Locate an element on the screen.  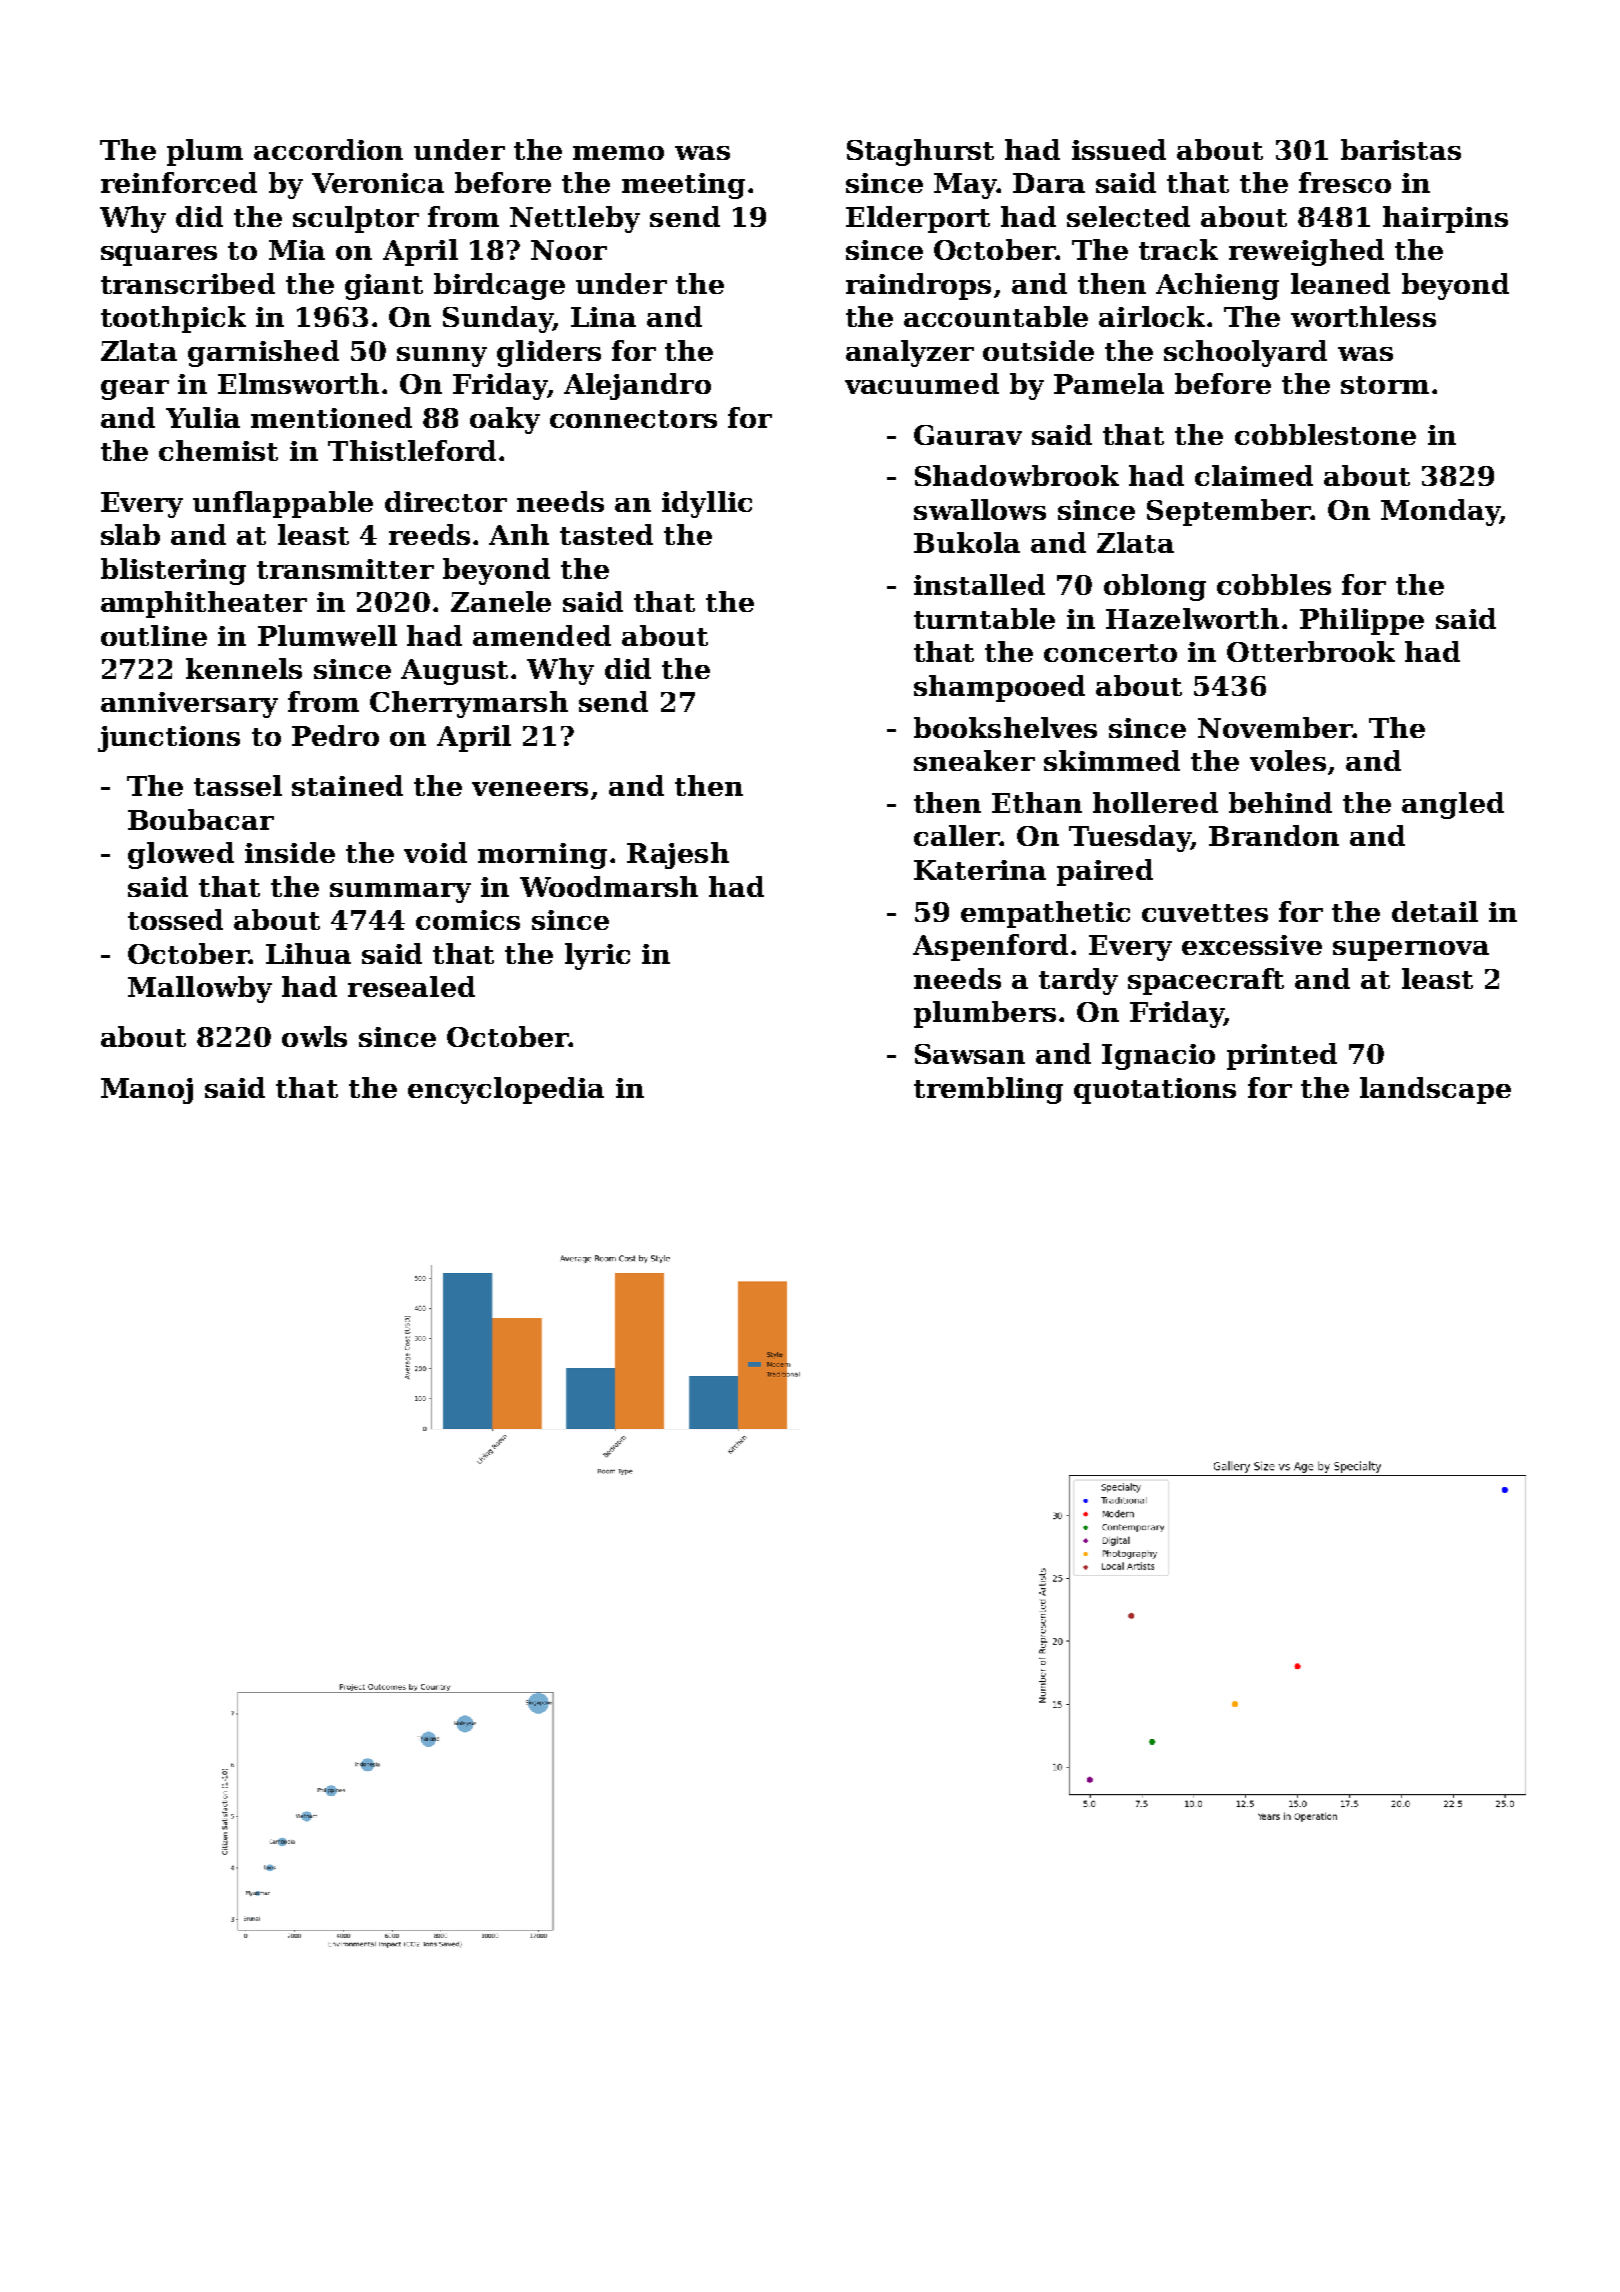
issued is located at coordinates (1119, 149).
